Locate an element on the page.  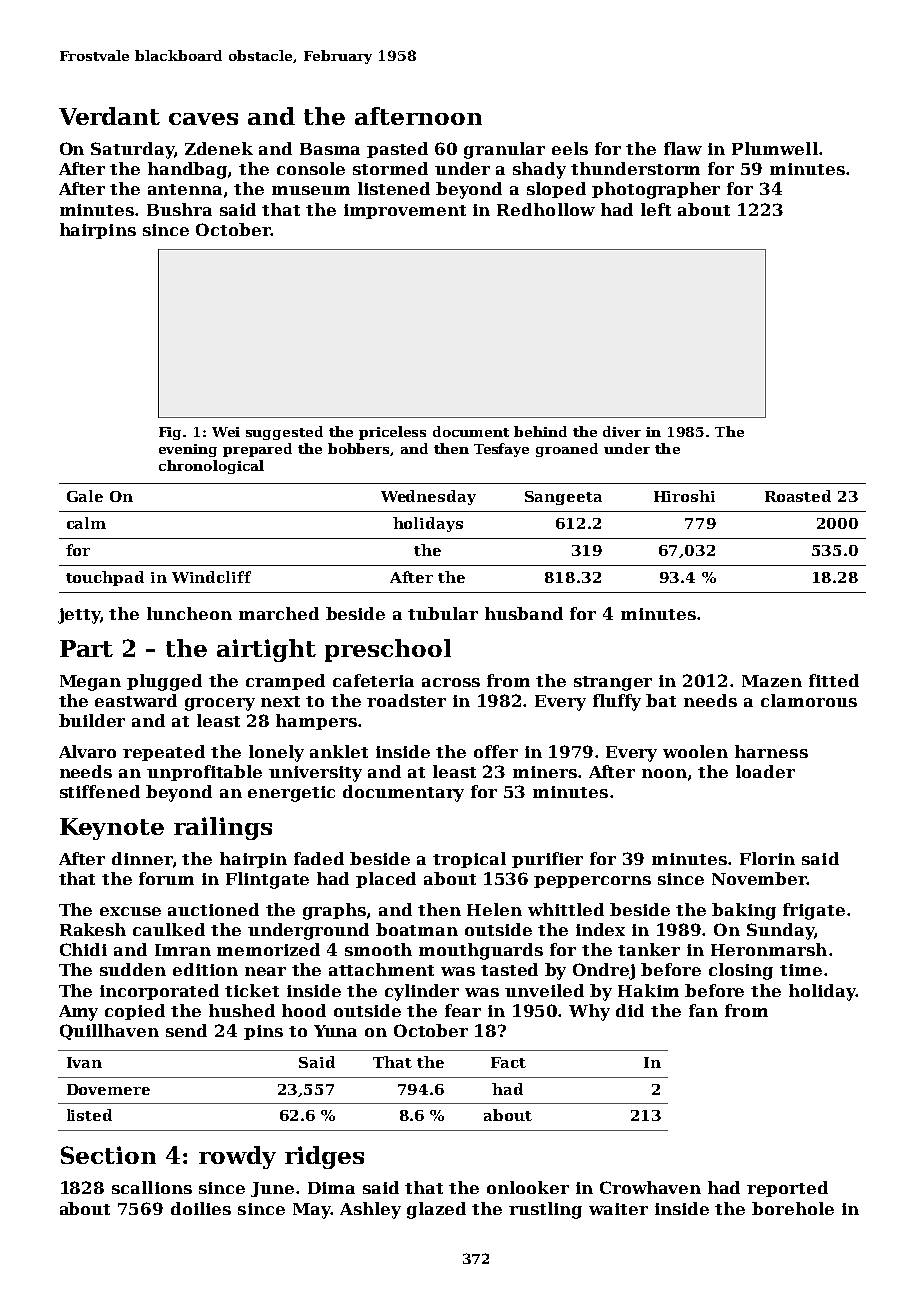
Roasted is located at coordinates (798, 496).
